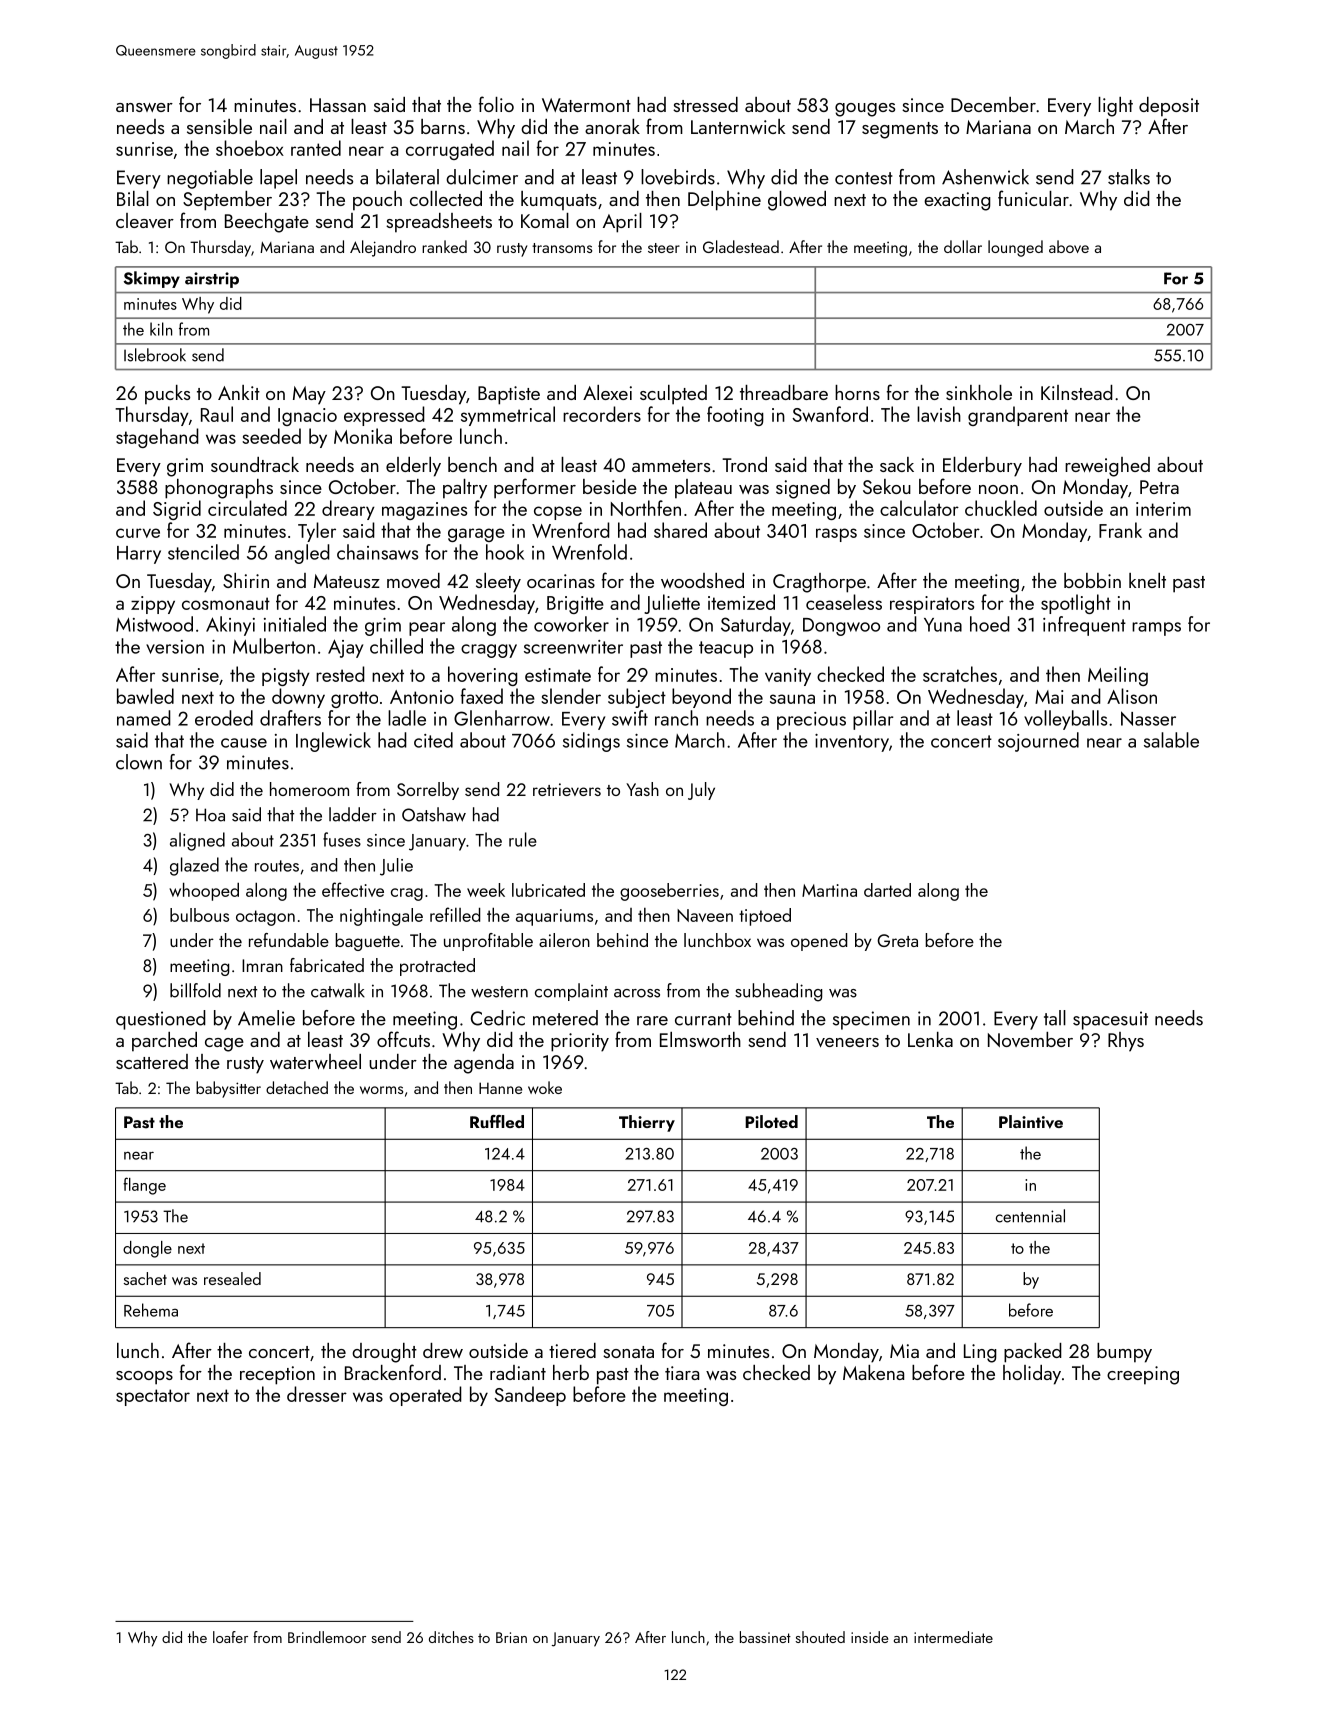 The width and height of the screenshot is (1327, 1717). I want to click on above, so click(1069, 246).
